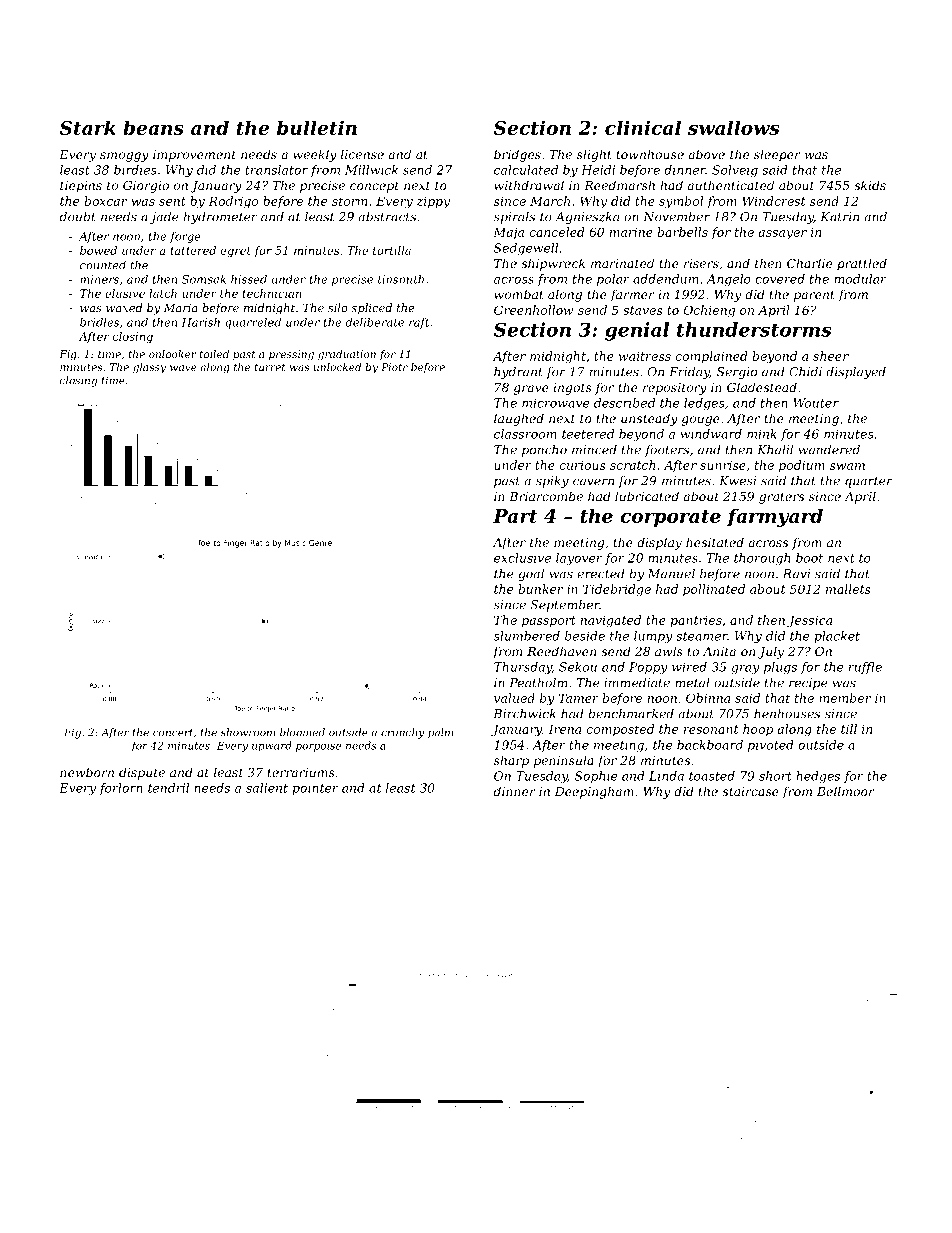 This page has width=952, height=1233. What do you see at coordinates (829, 450) in the page?
I see `wandered` at bounding box center [829, 450].
